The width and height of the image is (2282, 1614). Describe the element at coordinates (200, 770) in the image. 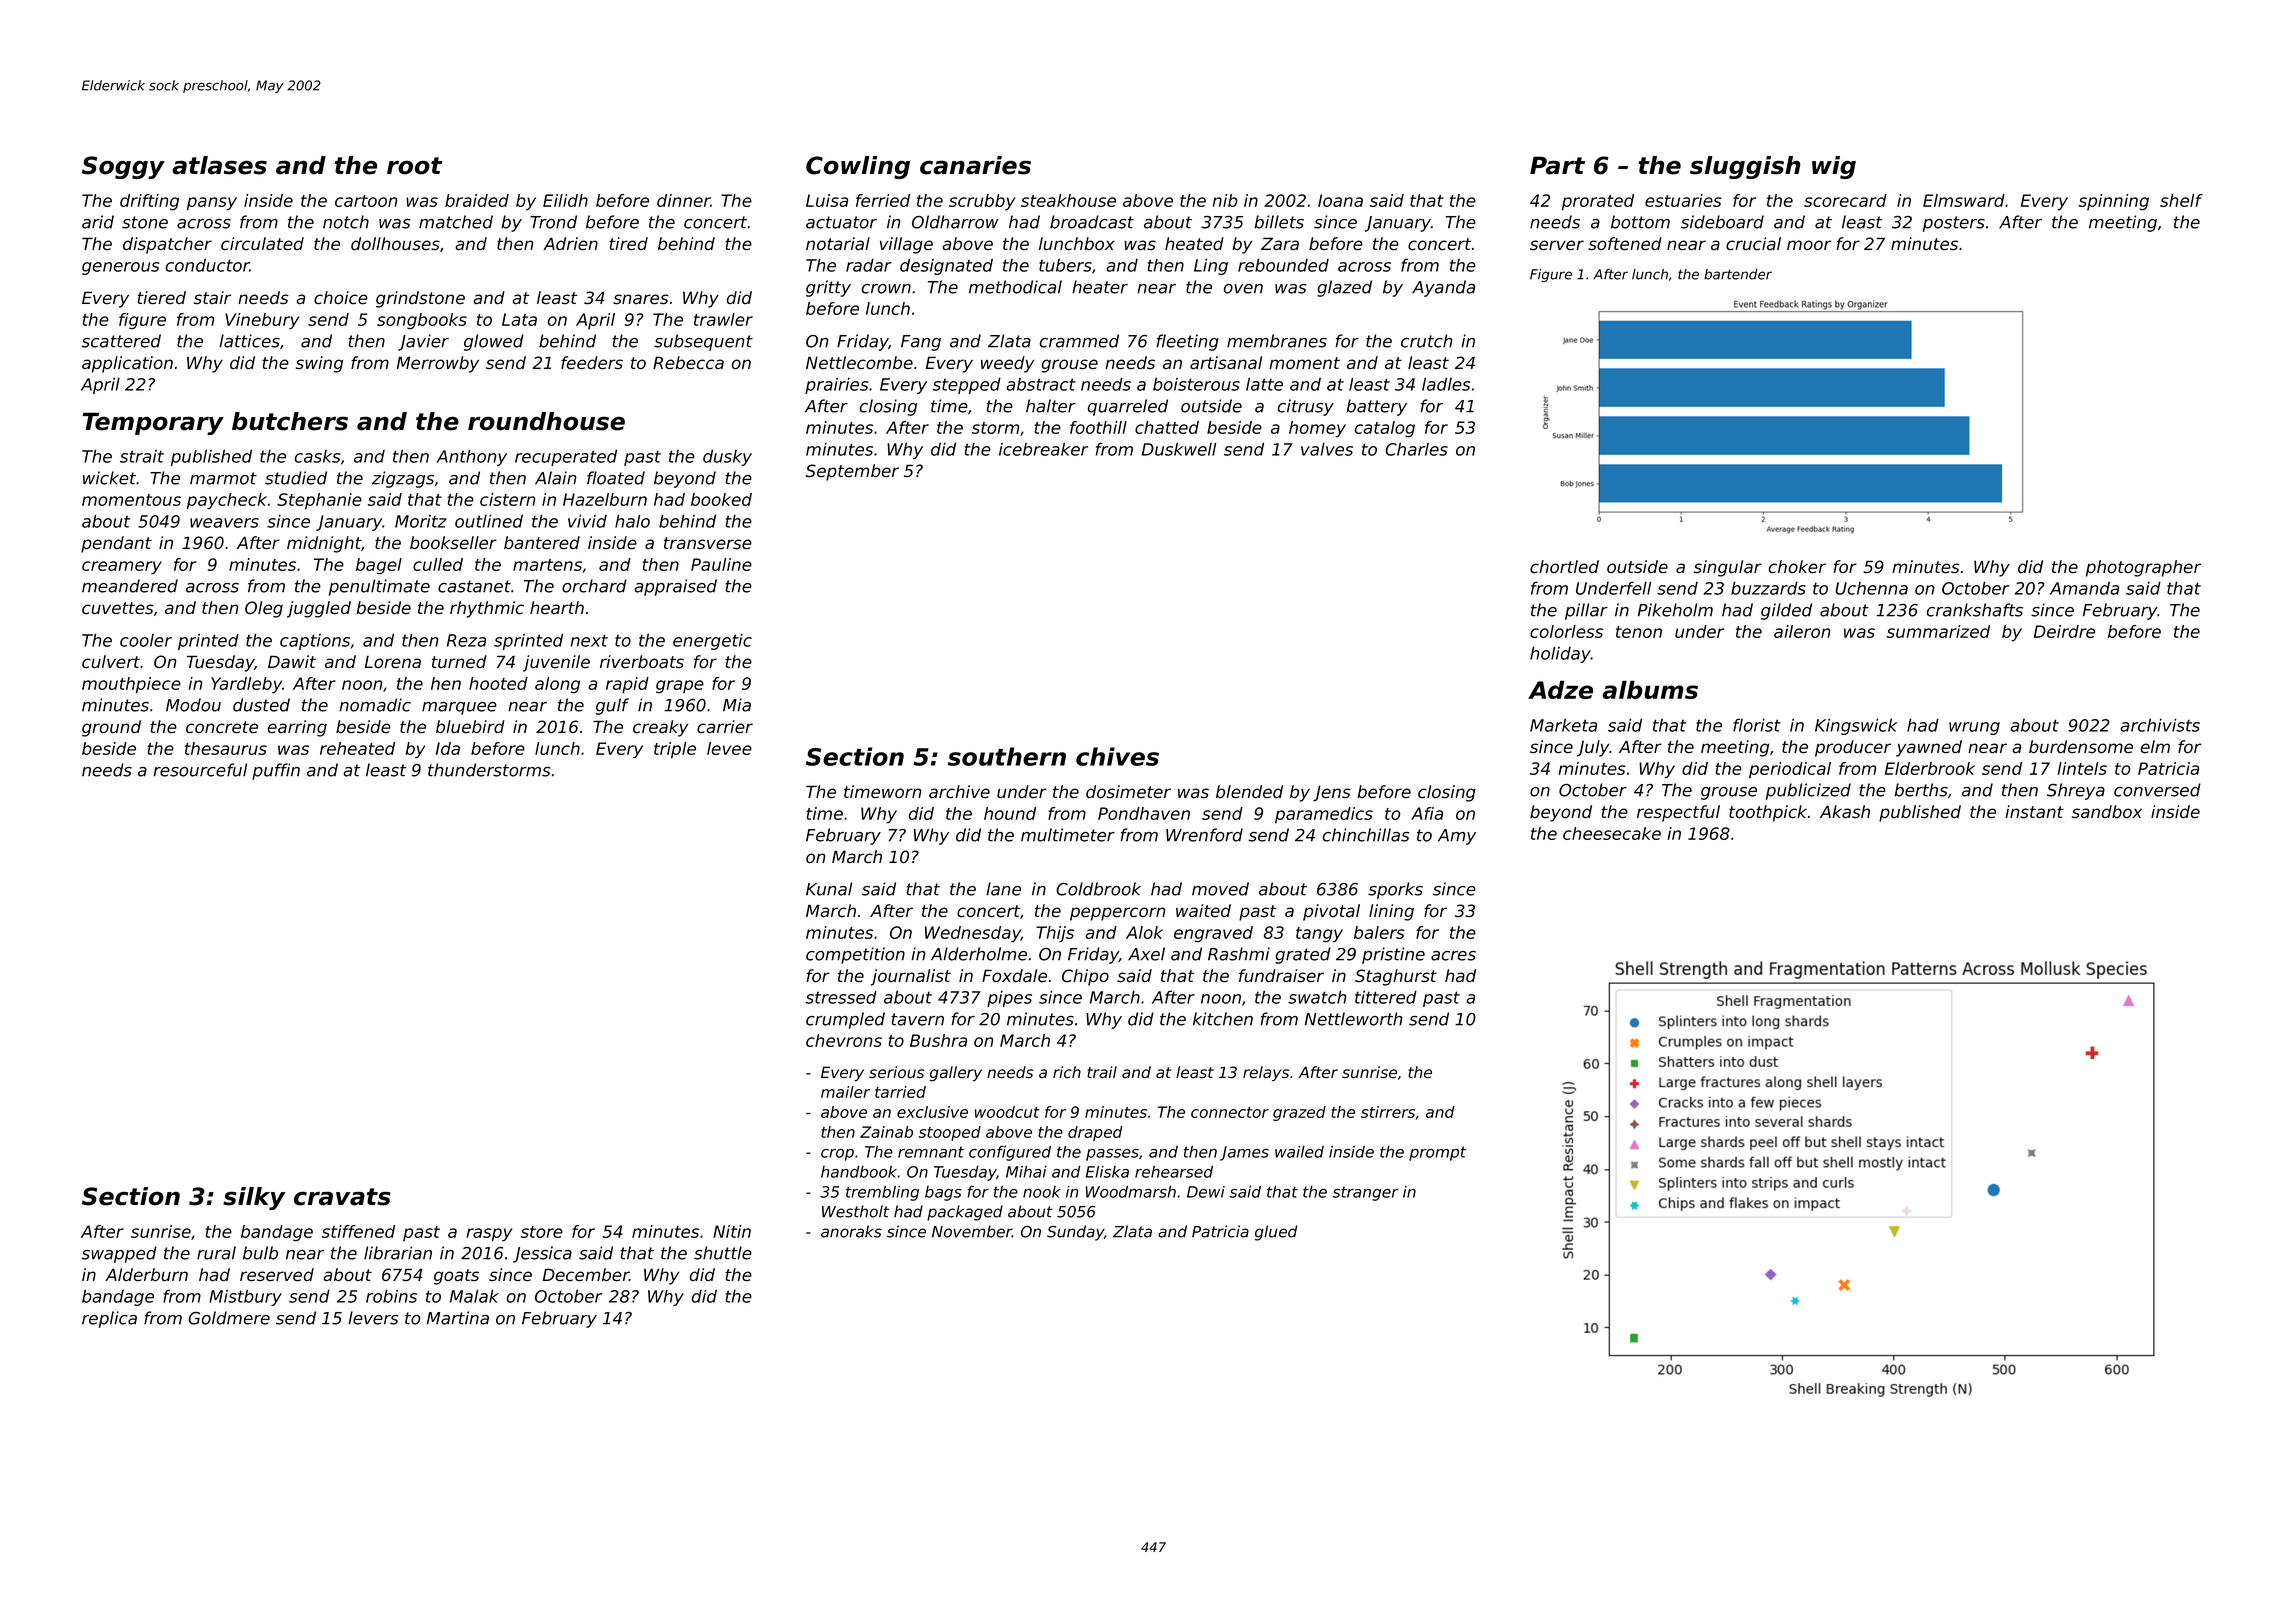

I see `resourceful` at that location.
